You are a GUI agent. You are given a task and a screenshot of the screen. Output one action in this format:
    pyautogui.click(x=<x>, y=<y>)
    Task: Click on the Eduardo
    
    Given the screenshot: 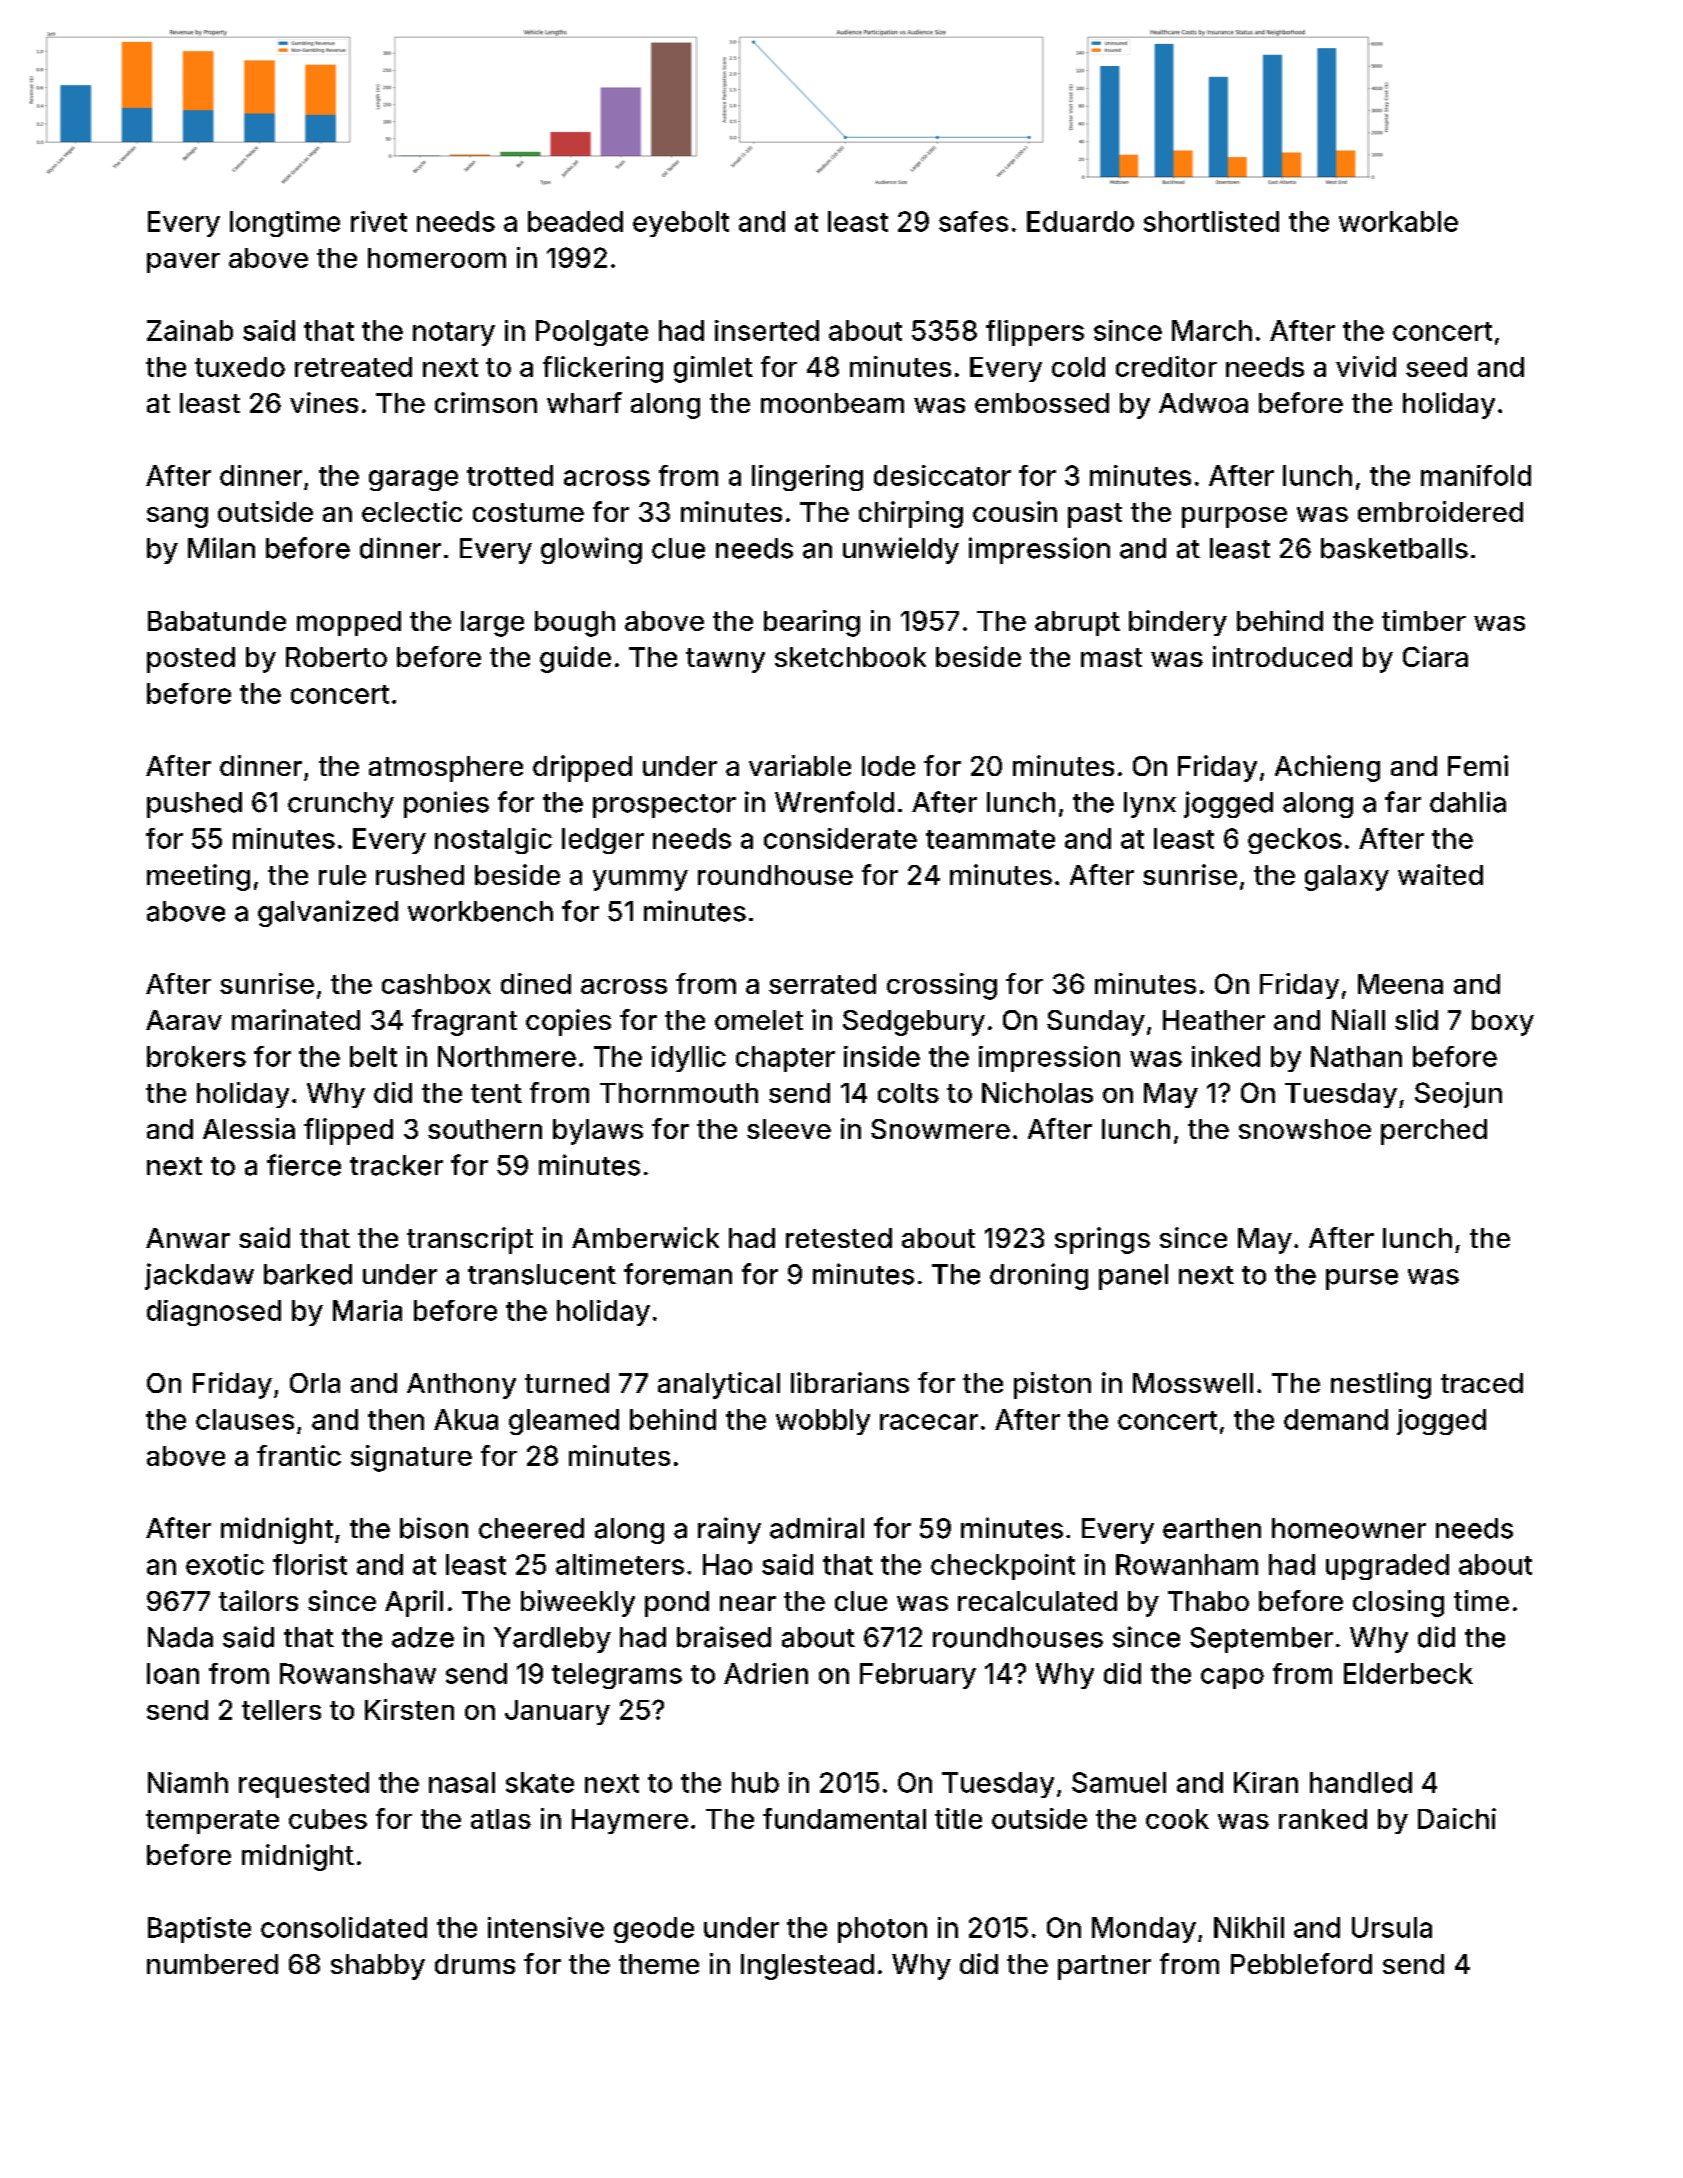 What is the action you would take?
    pyautogui.click(x=1080, y=221)
